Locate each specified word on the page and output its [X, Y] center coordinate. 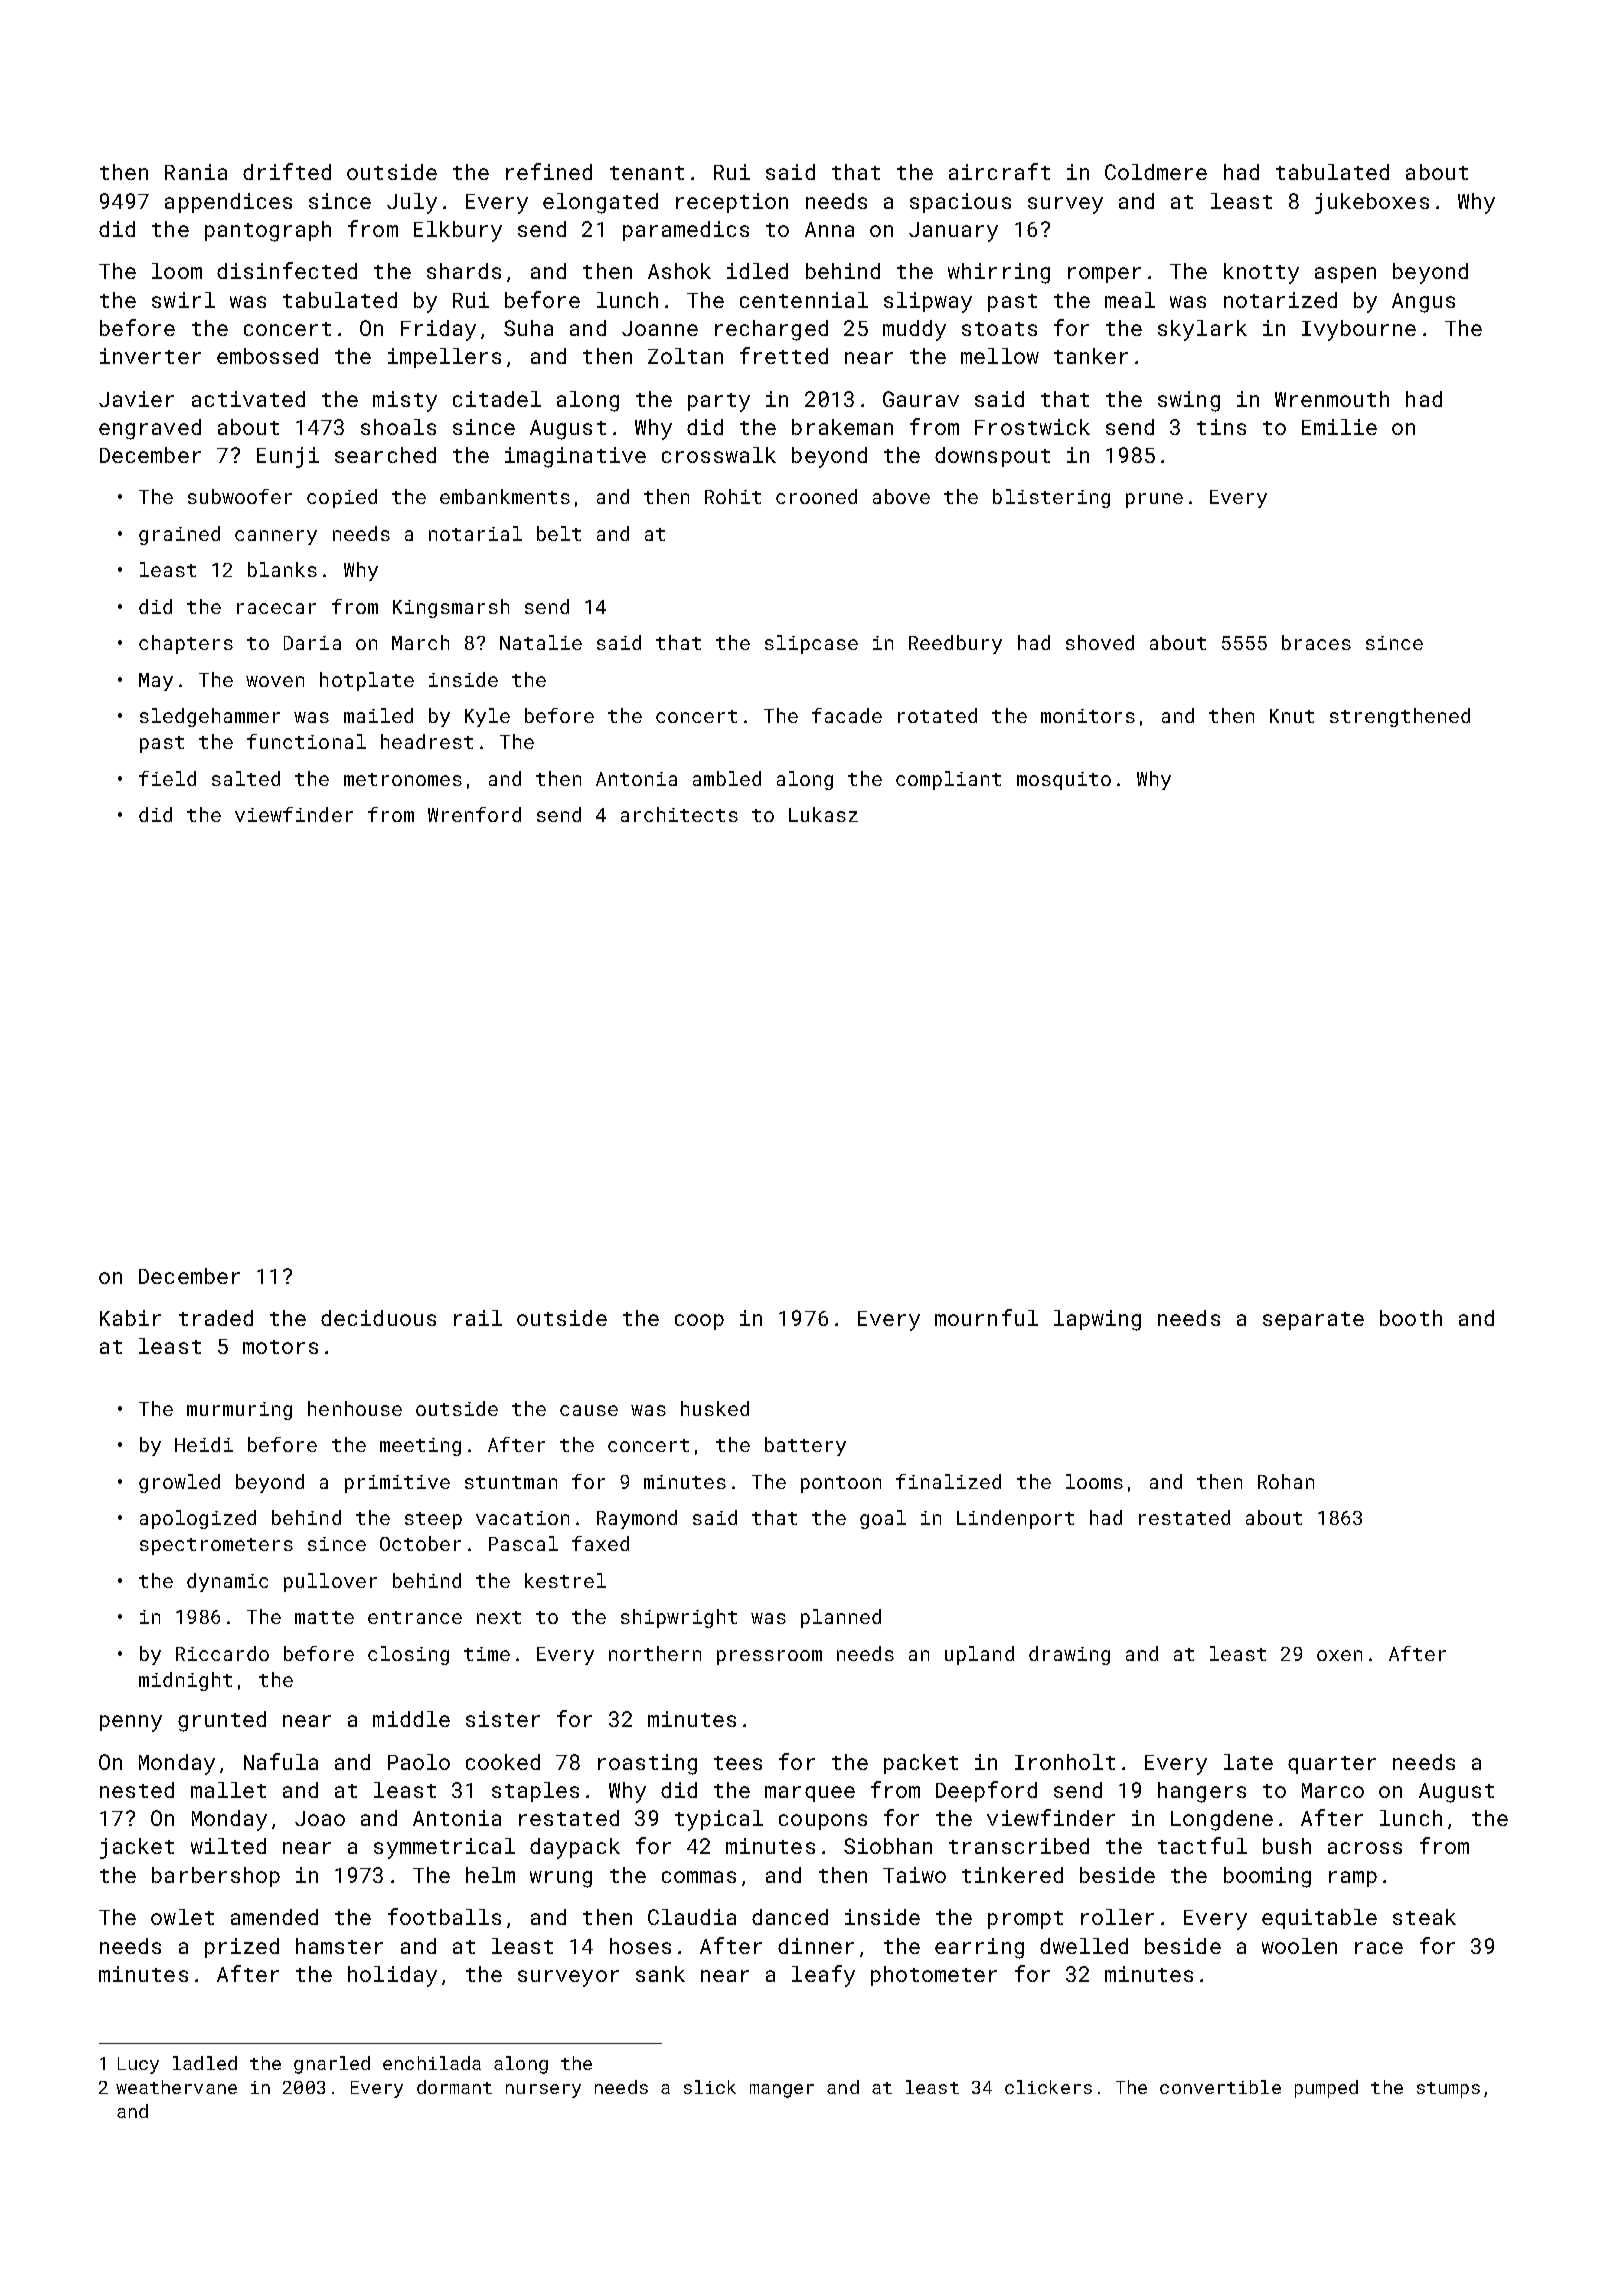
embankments [505, 496]
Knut [1292, 716]
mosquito [1064, 781]
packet [921, 1764]
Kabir [130, 1318]
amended [274, 1917]
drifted [287, 171]
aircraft [999, 171]
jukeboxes [1372, 203]
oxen [1339, 1655]
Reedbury [955, 644]
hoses [640, 1946]
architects [679, 814]
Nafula [281, 1761]
